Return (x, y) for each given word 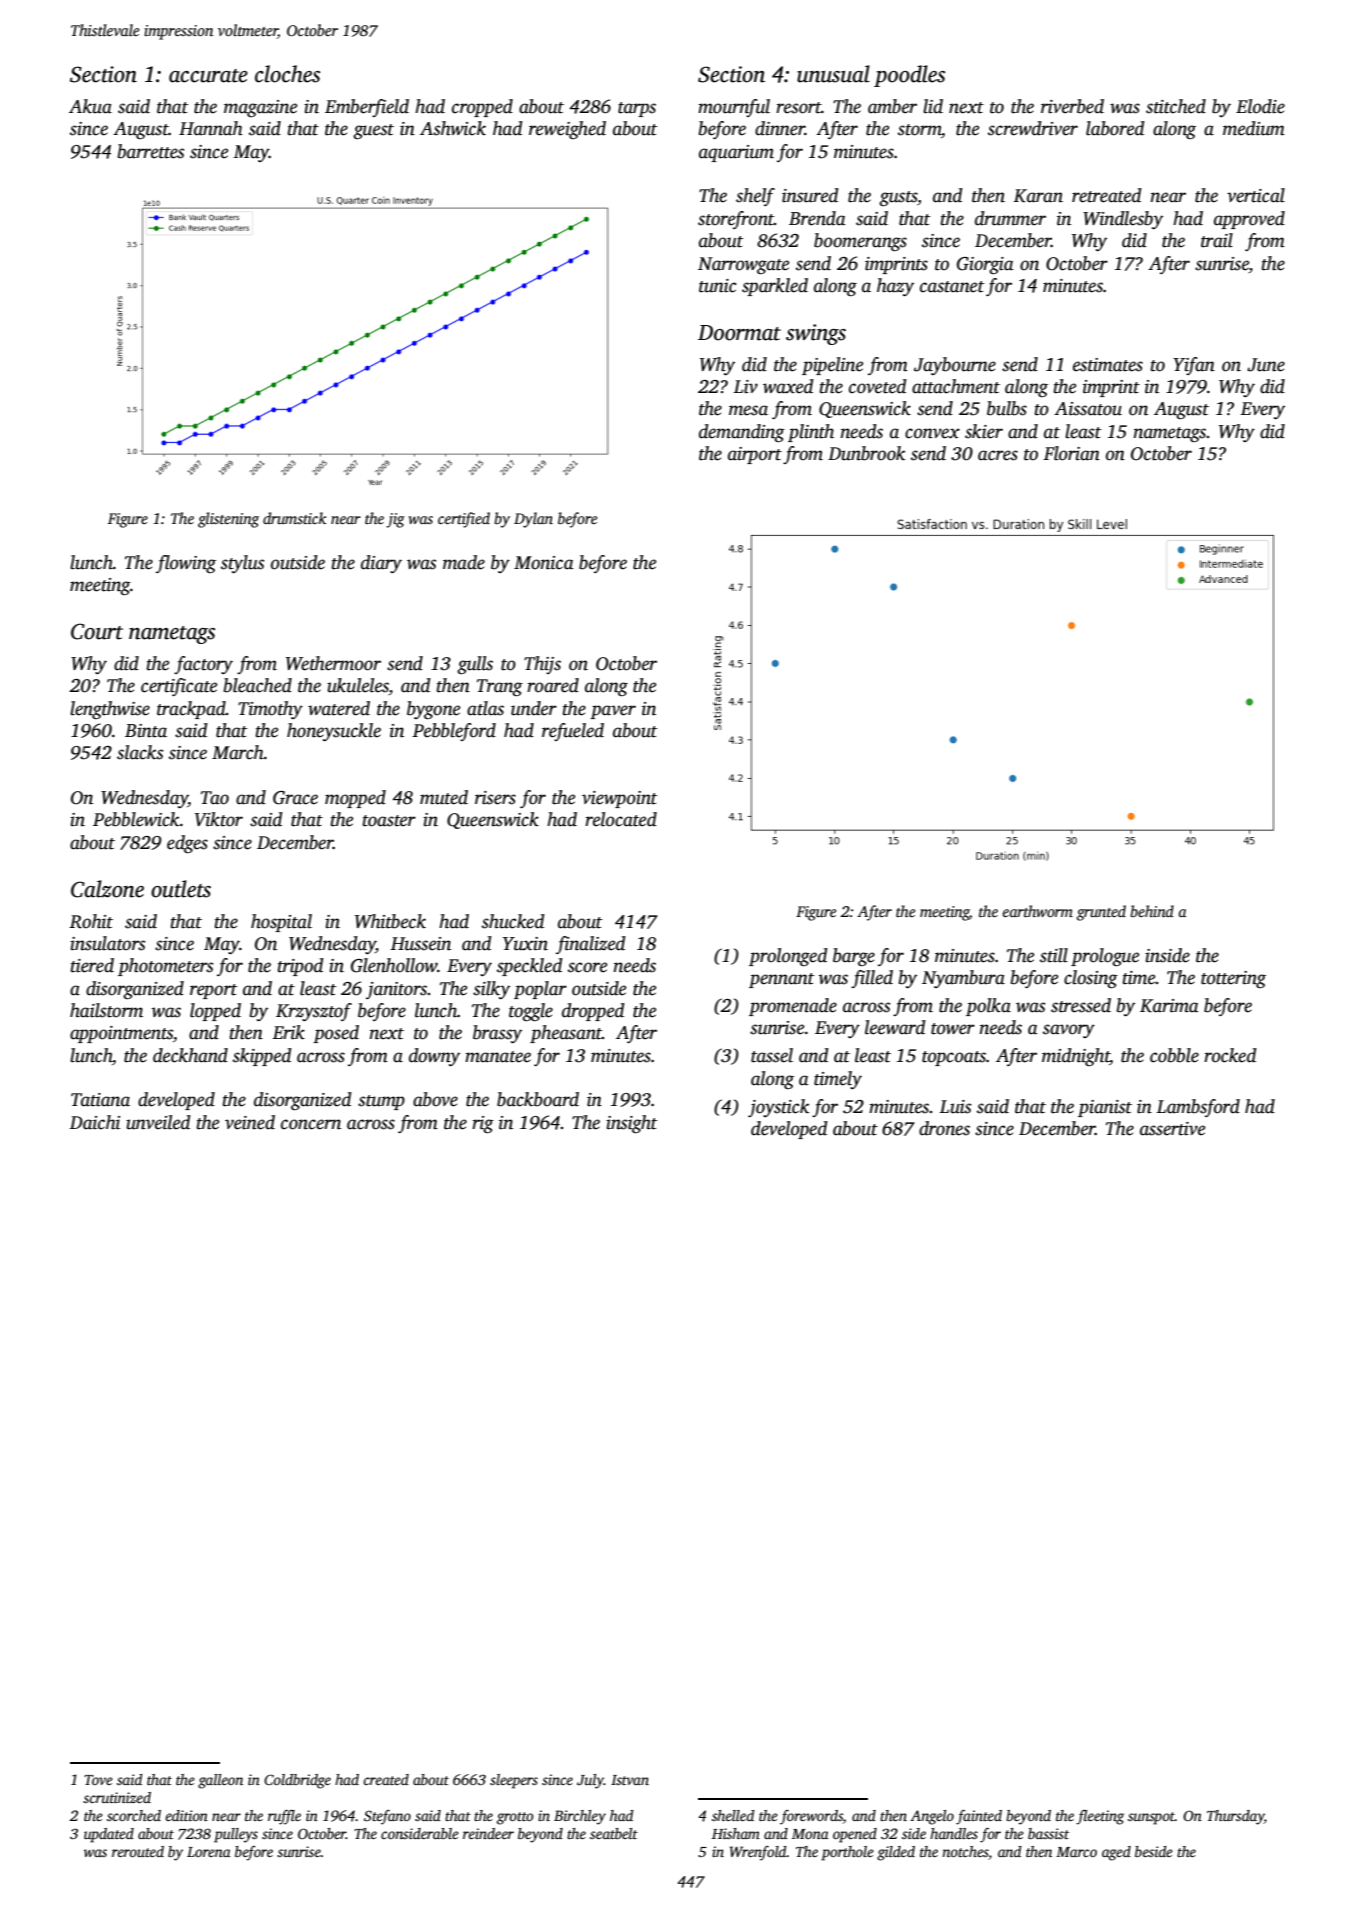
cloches (287, 74)
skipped (262, 1057)
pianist (1105, 1108)
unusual (833, 74)
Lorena (209, 1852)
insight (631, 1124)
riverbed (1072, 106)
